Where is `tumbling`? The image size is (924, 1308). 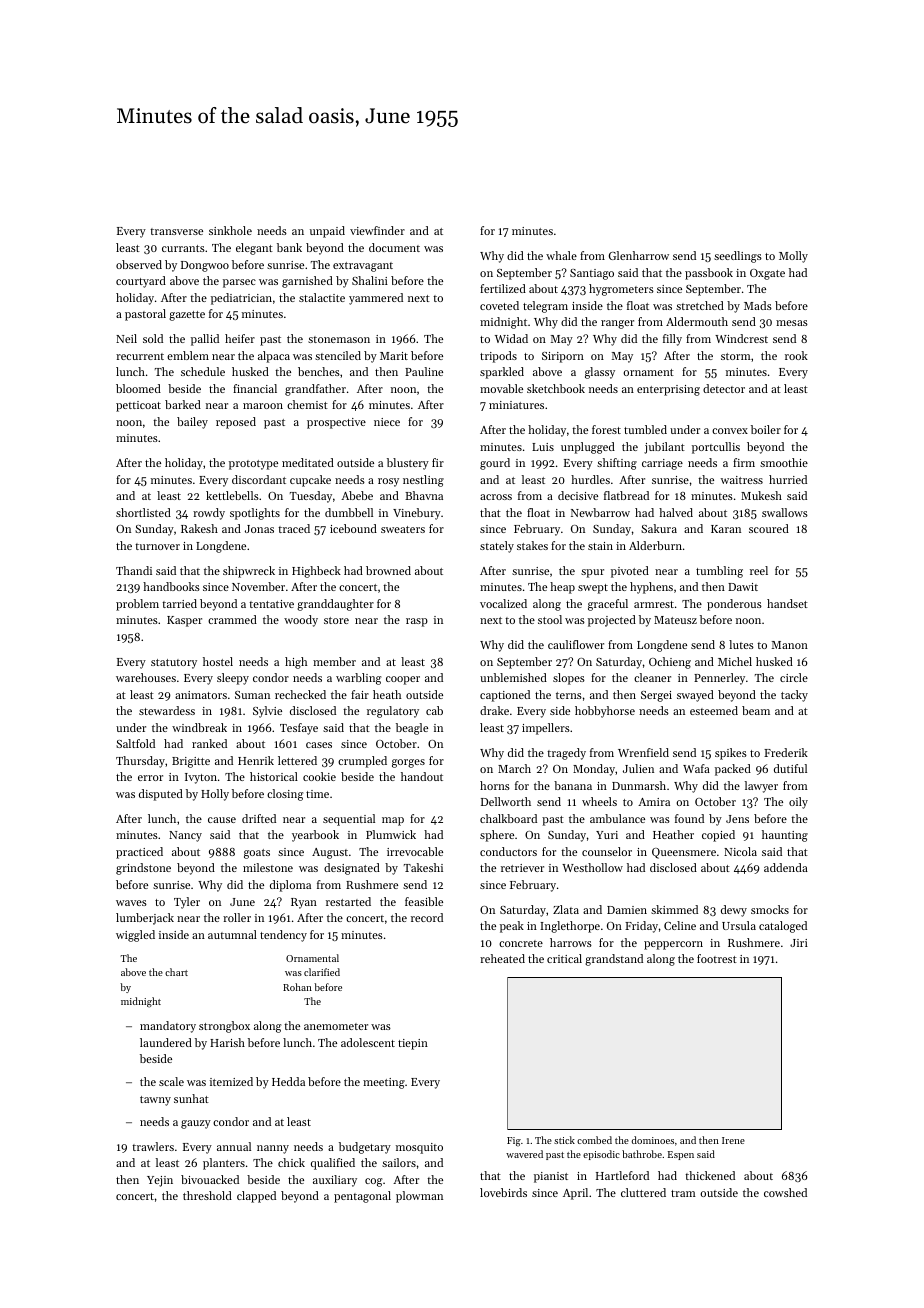 tumbling is located at coordinates (719, 572).
